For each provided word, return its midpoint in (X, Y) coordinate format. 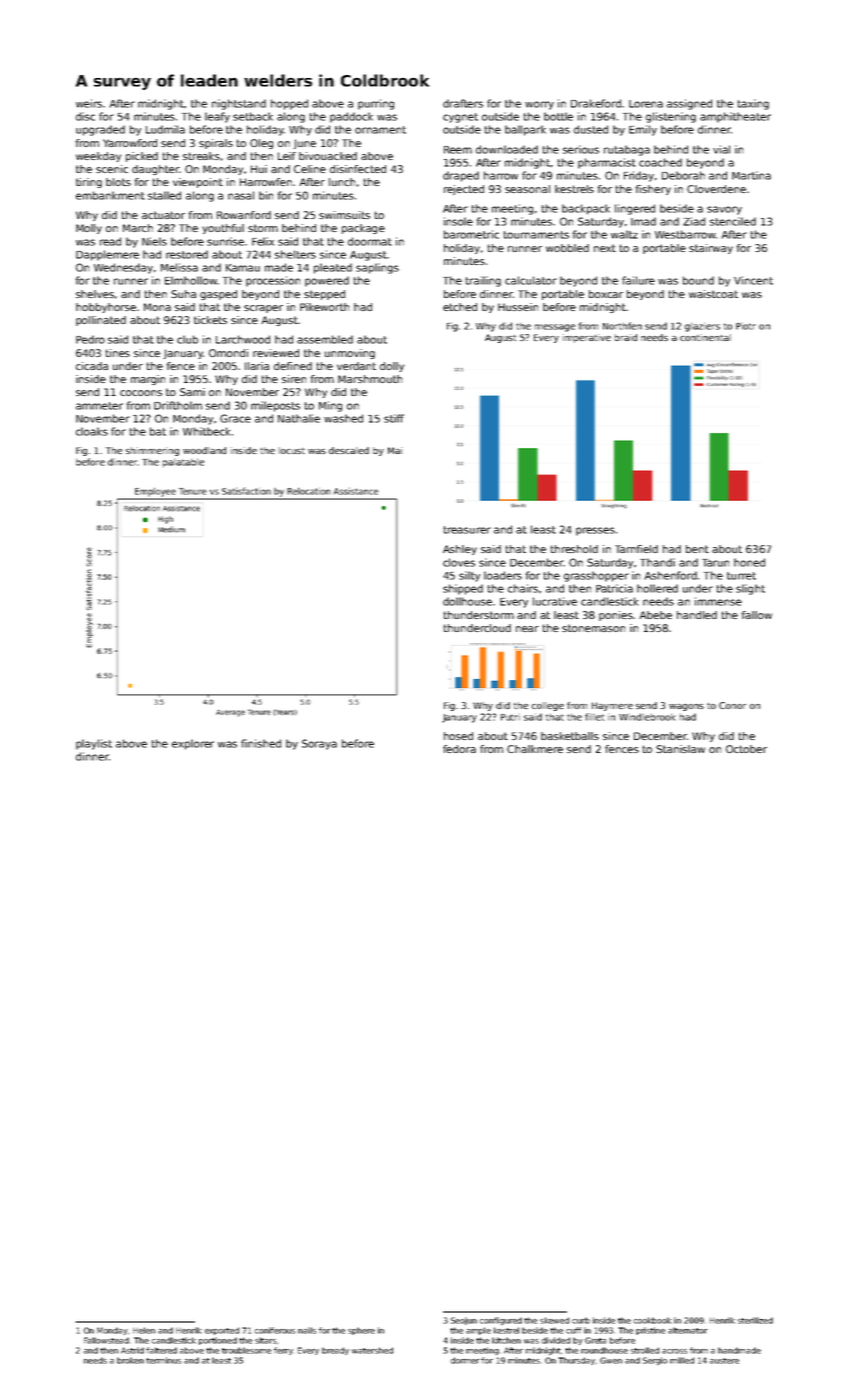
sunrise (225, 241)
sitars (265, 1340)
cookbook (653, 1320)
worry (539, 105)
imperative (587, 338)
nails (307, 1330)
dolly (392, 367)
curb (581, 1320)
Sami (192, 392)
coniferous (275, 1330)
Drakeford (596, 103)
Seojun (464, 1321)
